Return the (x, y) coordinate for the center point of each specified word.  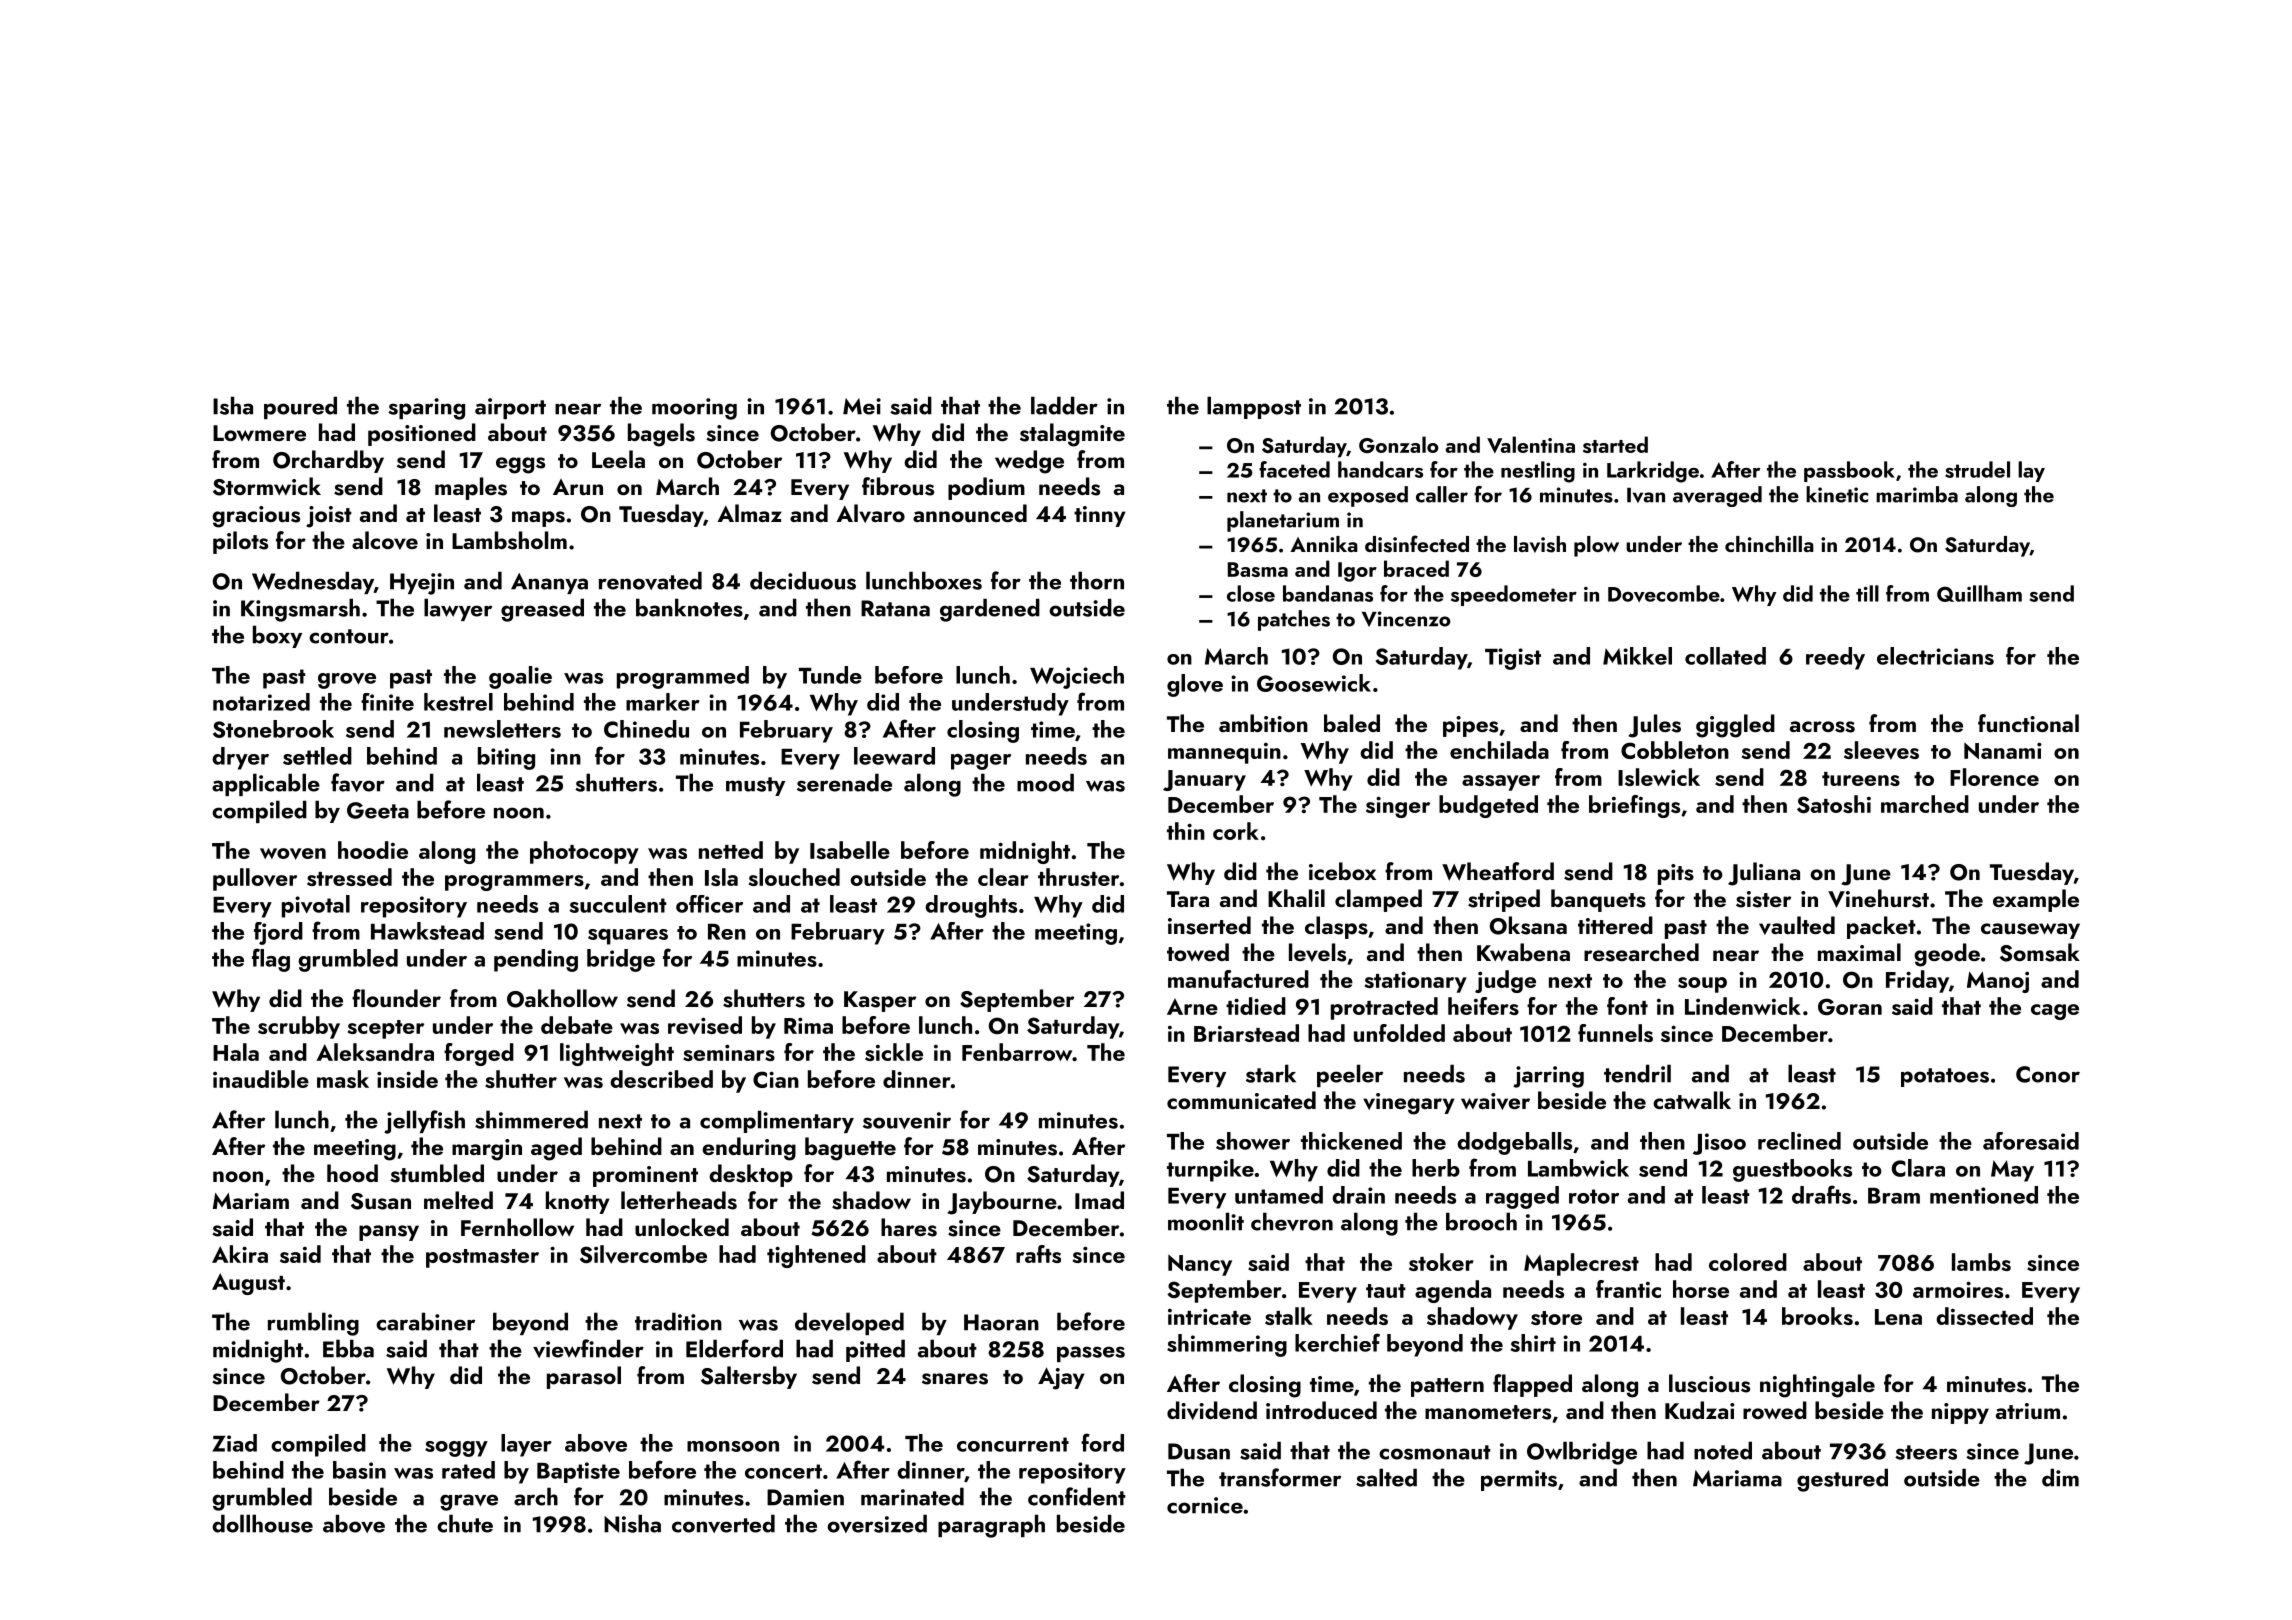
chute (465, 1523)
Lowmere (259, 433)
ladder (1064, 405)
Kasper (880, 1001)
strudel (1977, 469)
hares (909, 1227)
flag (271, 960)
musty (755, 786)
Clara (1918, 1168)
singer (1398, 807)
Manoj (1998, 982)
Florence (1994, 777)
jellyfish (424, 1122)
